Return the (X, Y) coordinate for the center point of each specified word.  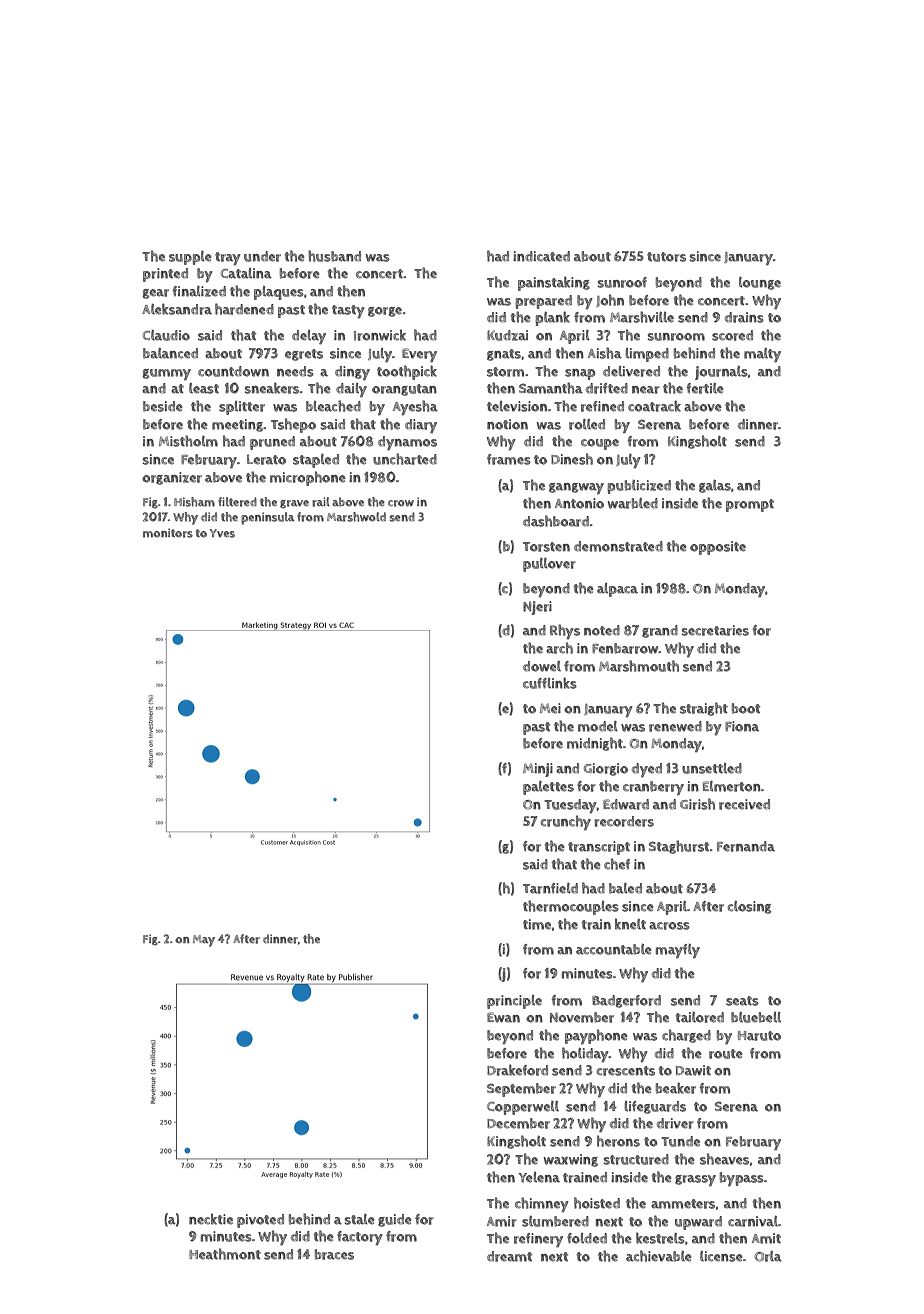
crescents (626, 1071)
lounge (760, 283)
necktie (211, 1219)
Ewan (503, 1017)
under (262, 256)
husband (334, 256)
